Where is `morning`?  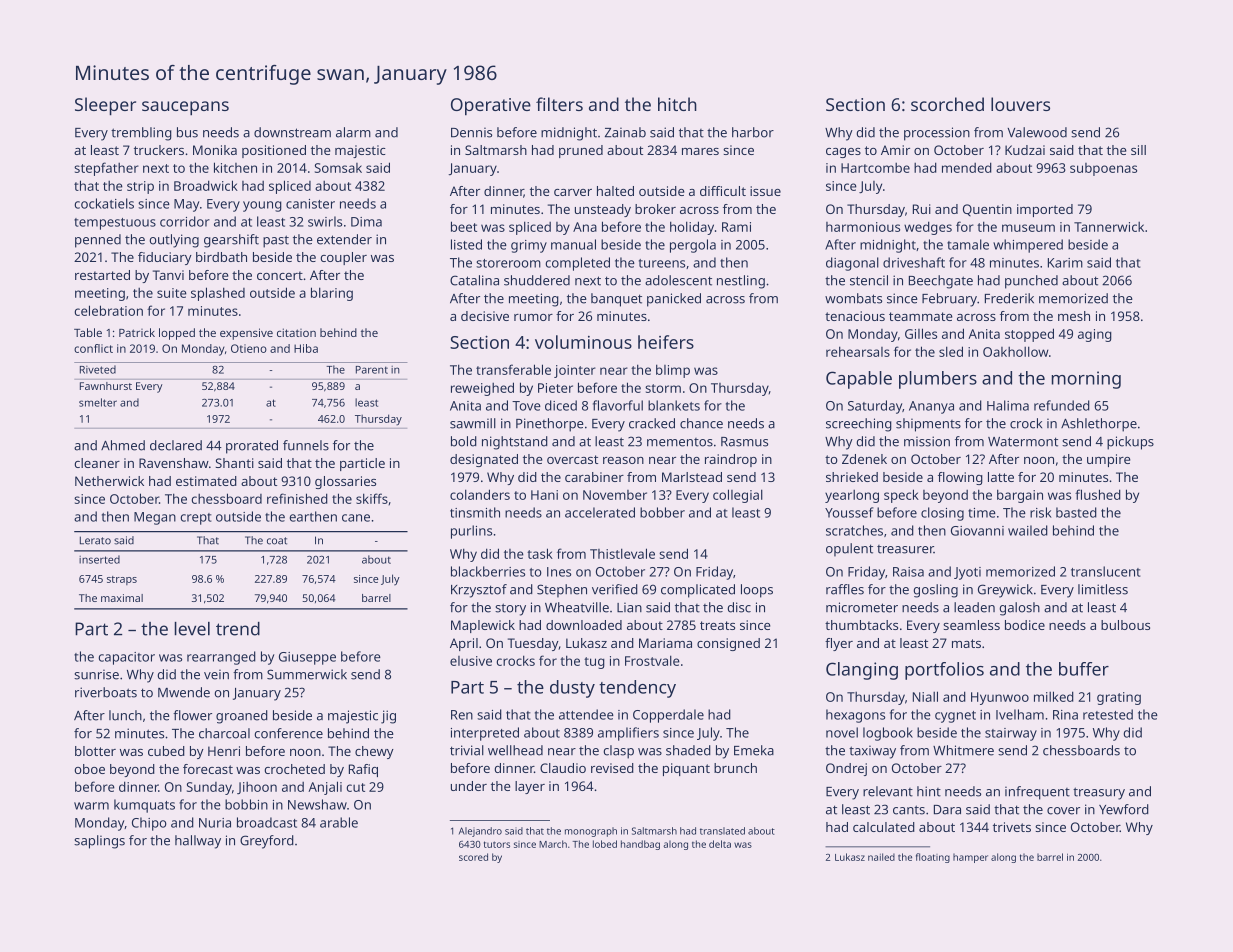 morning is located at coordinates (1086, 380).
